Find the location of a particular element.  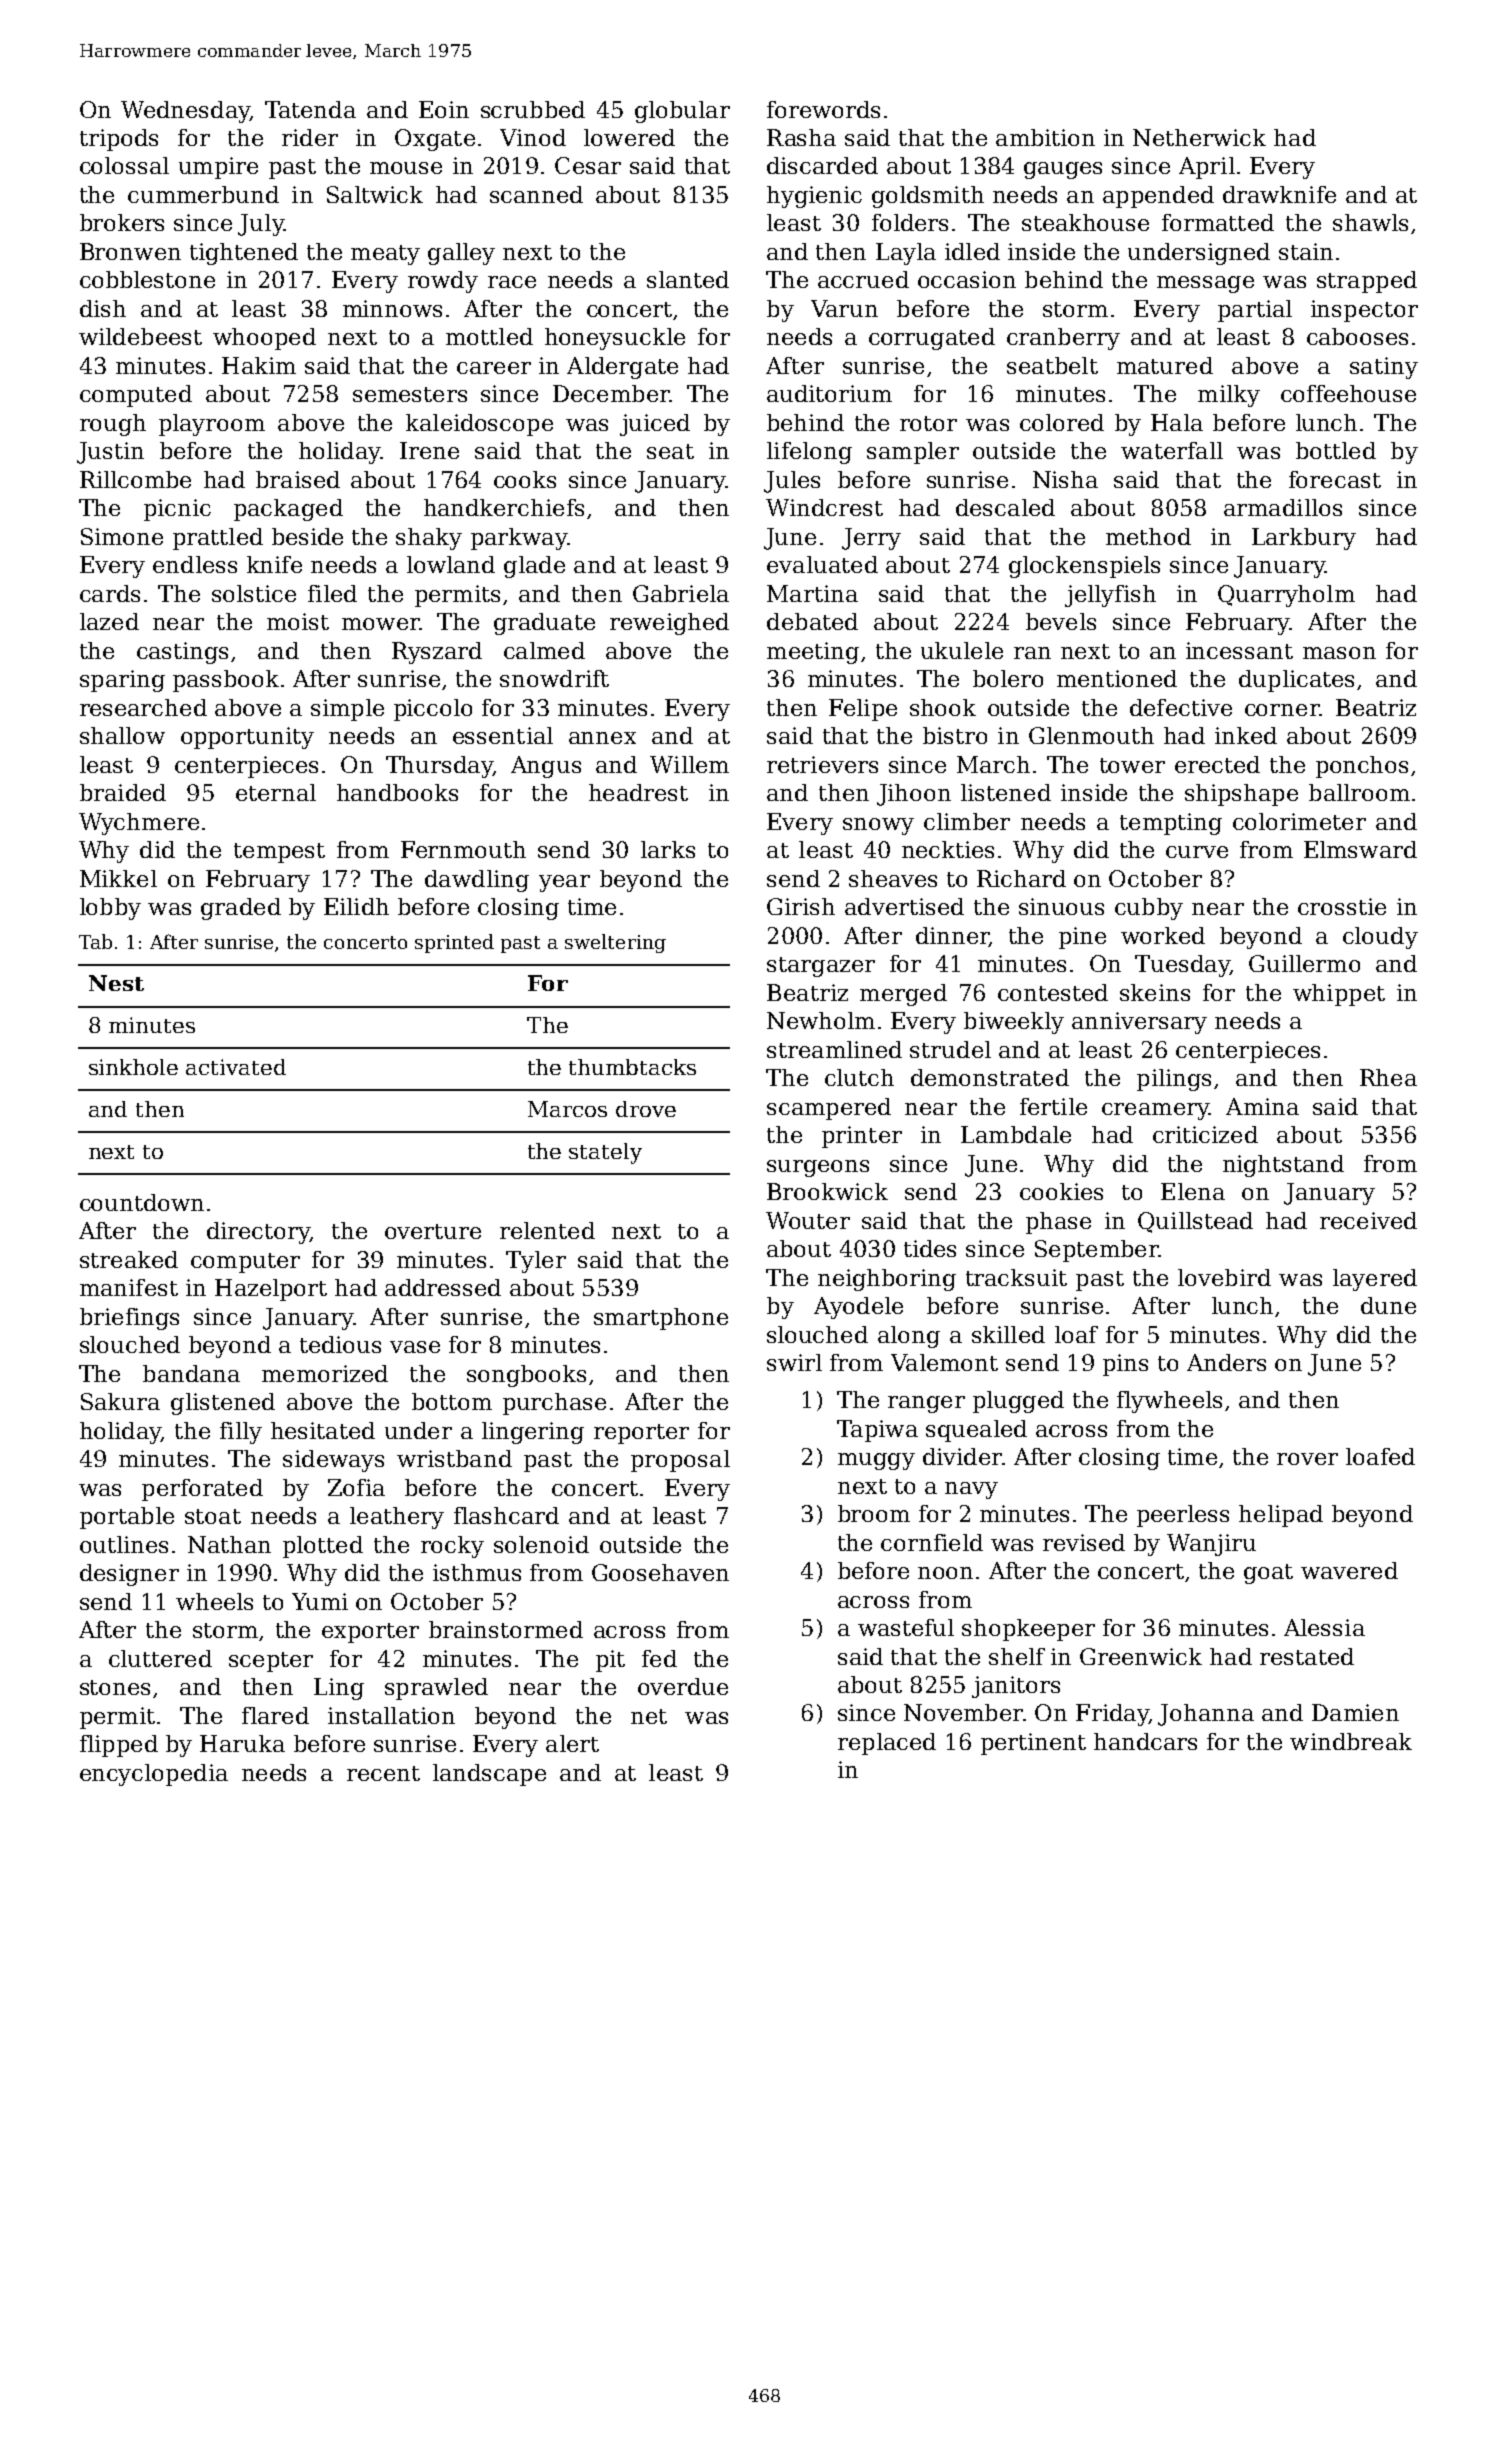

sweltering is located at coordinates (615, 943).
